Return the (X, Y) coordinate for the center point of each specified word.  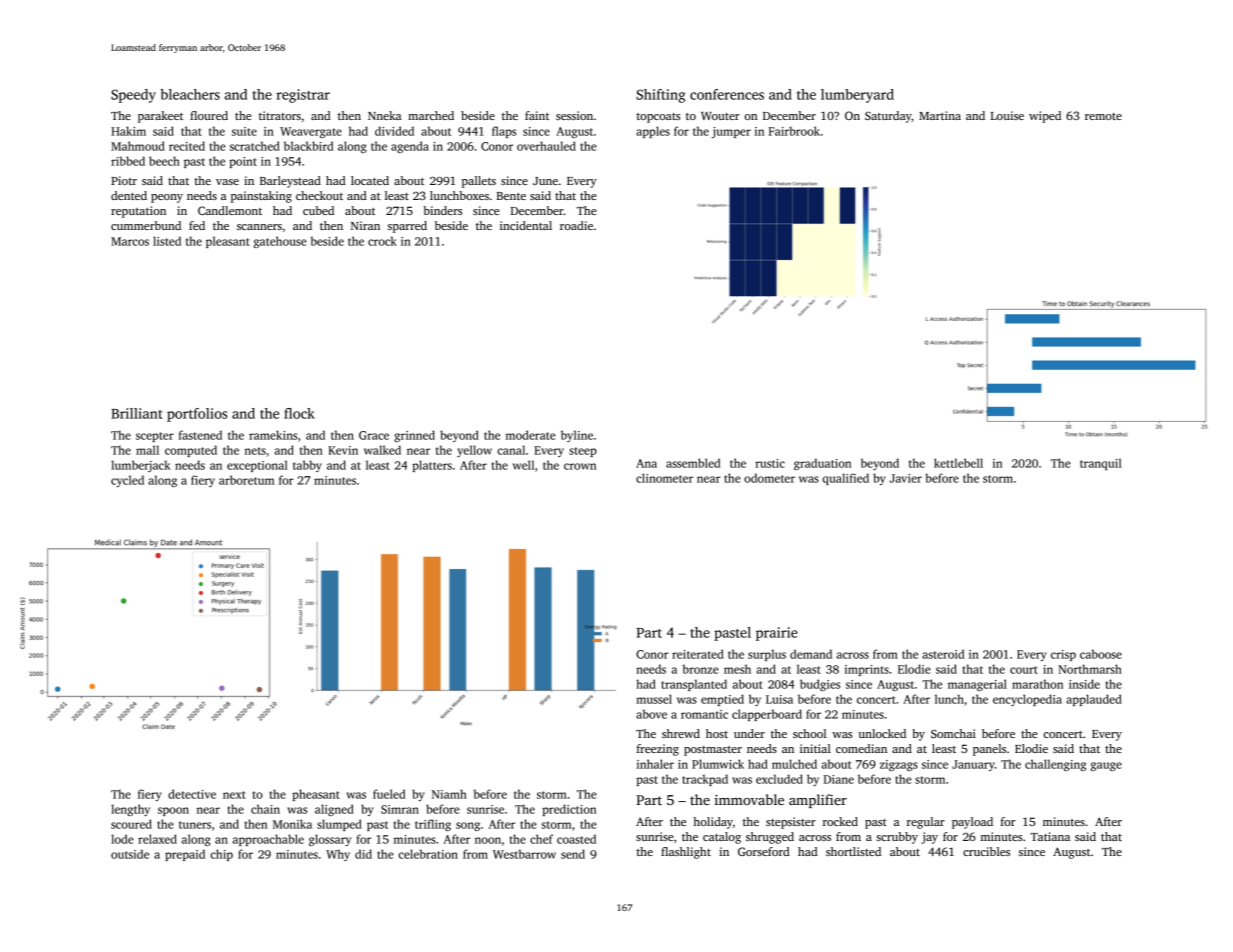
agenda (410, 147)
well (523, 465)
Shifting (660, 96)
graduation (822, 464)
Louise (1007, 115)
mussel (654, 699)
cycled (127, 481)
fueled (389, 794)
